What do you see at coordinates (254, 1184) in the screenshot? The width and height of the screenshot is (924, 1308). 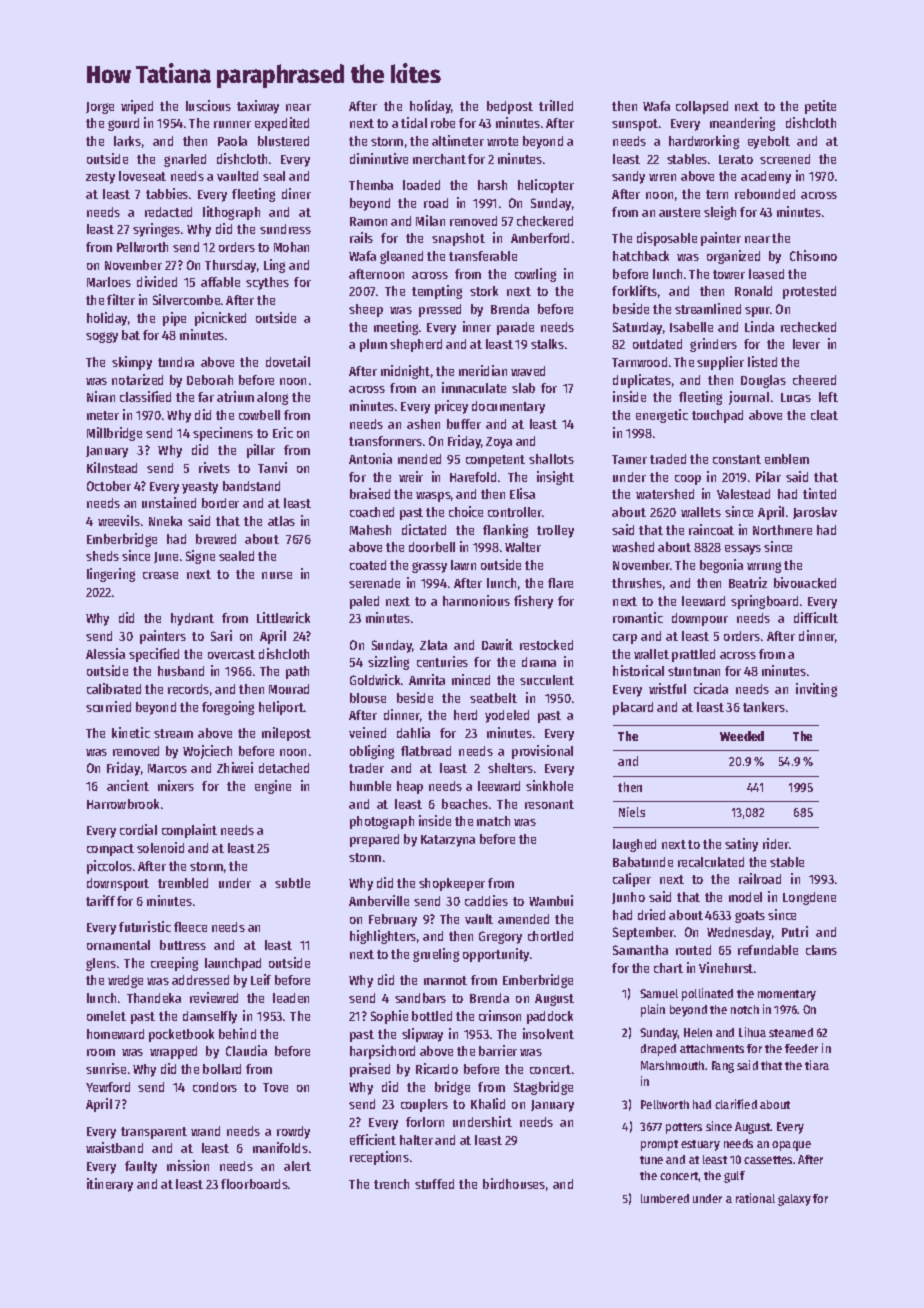 I see `floorboards` at bounding box center [254, 1184].
